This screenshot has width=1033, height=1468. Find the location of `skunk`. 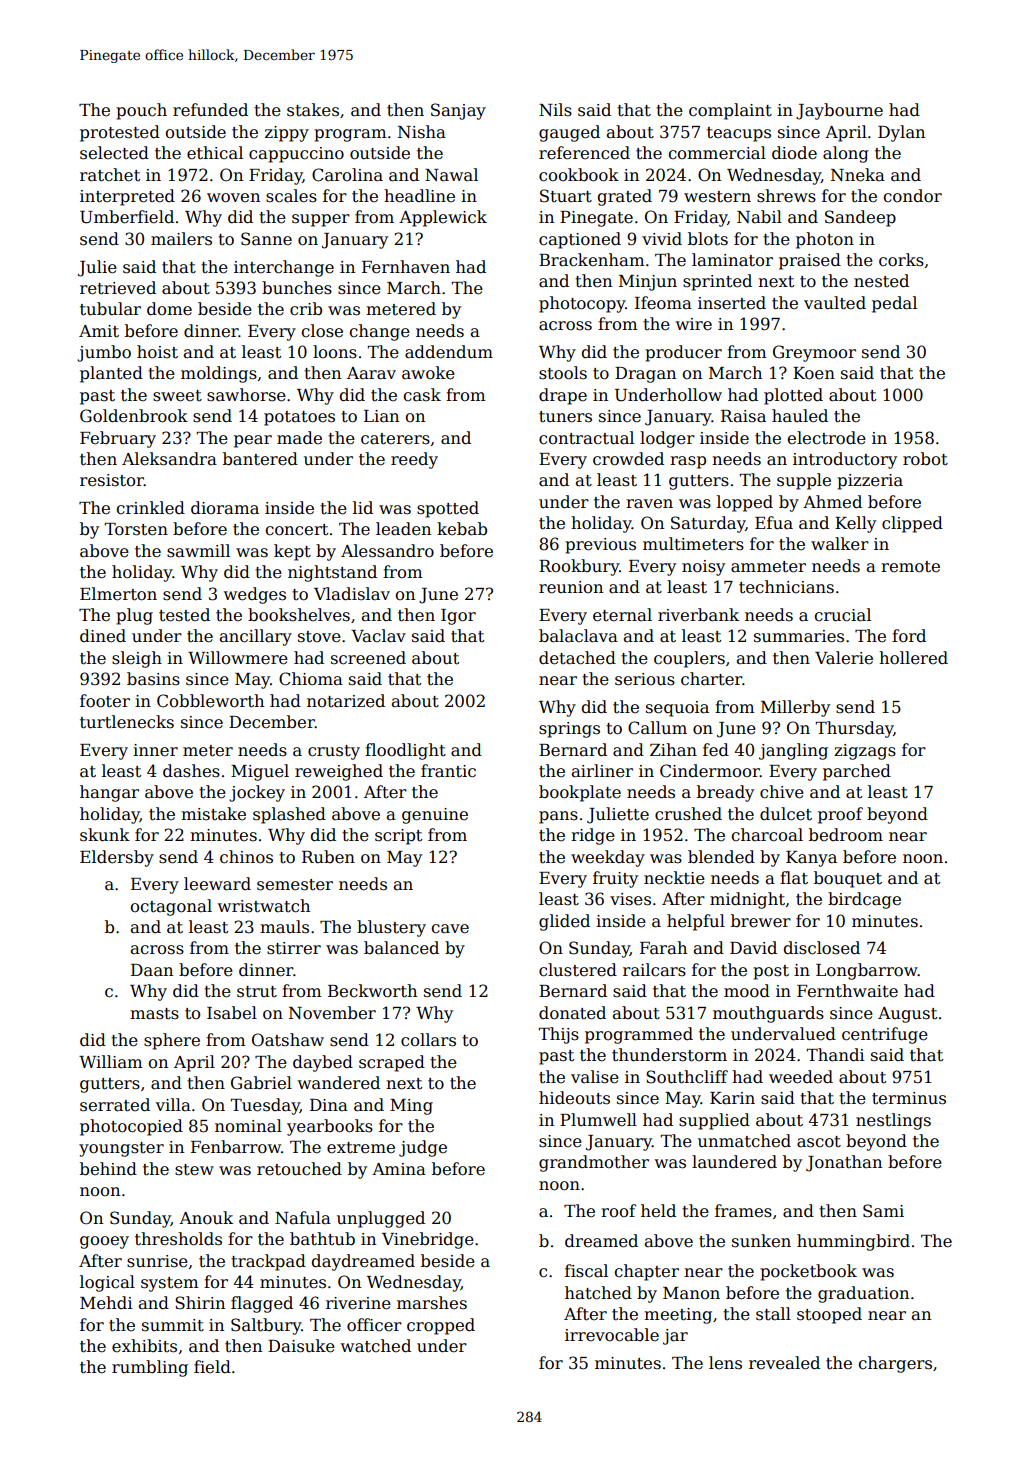

skunk is located at coordinates (105, 835).
